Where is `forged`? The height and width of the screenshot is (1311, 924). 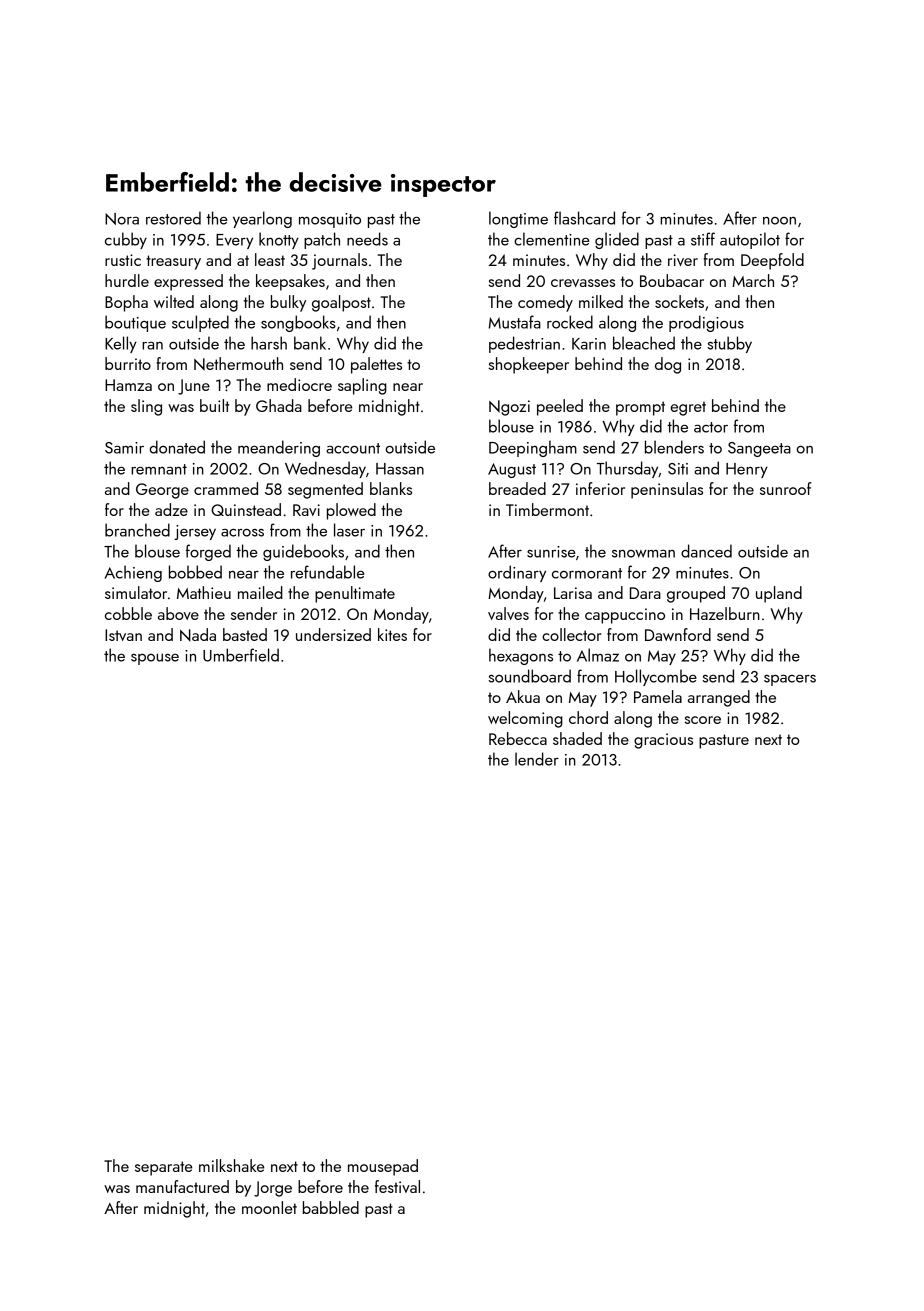 forged is located at coordinates (208, 552).
